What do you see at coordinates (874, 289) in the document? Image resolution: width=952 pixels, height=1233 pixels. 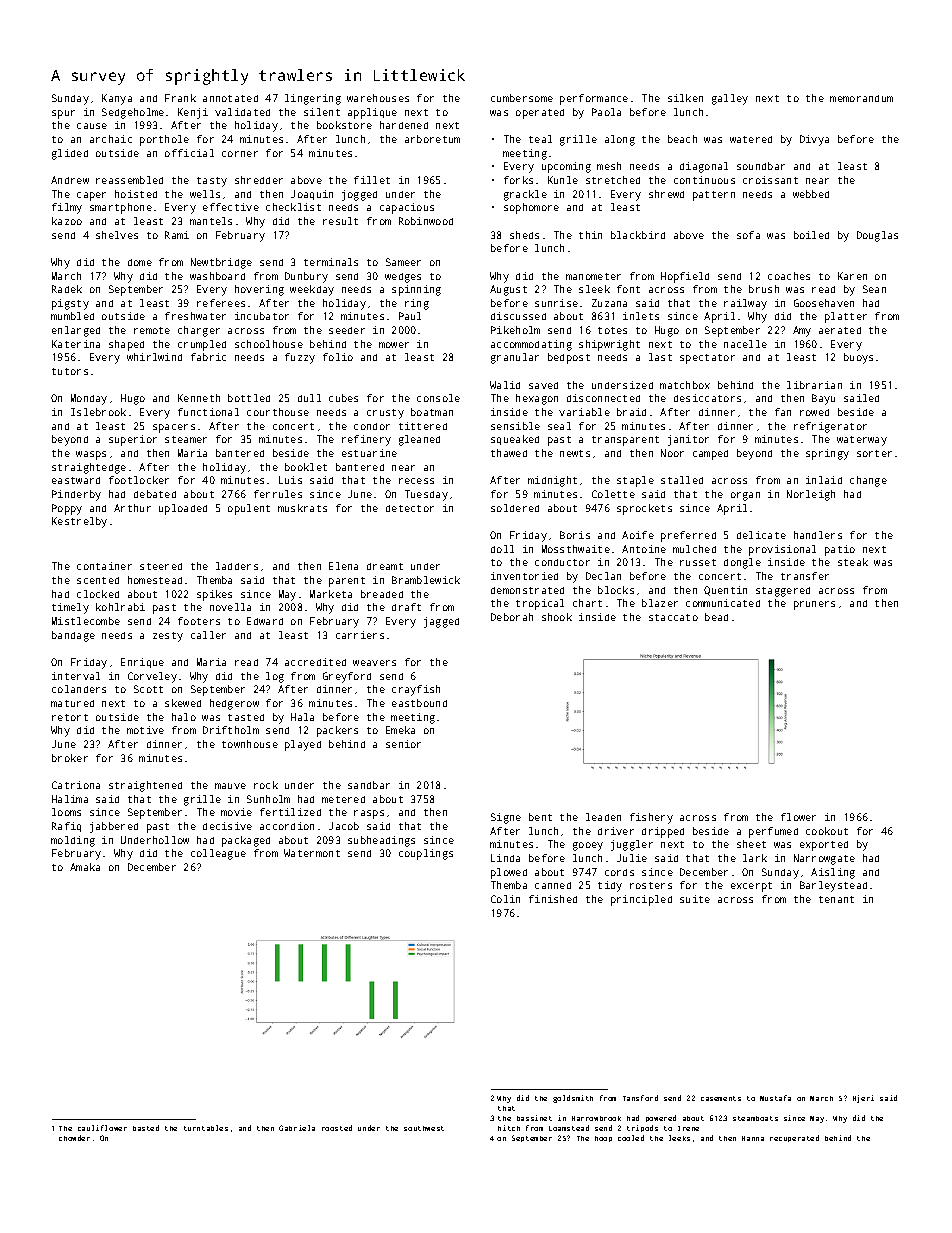 I see `Sean` at bounding box center [874, 289].
